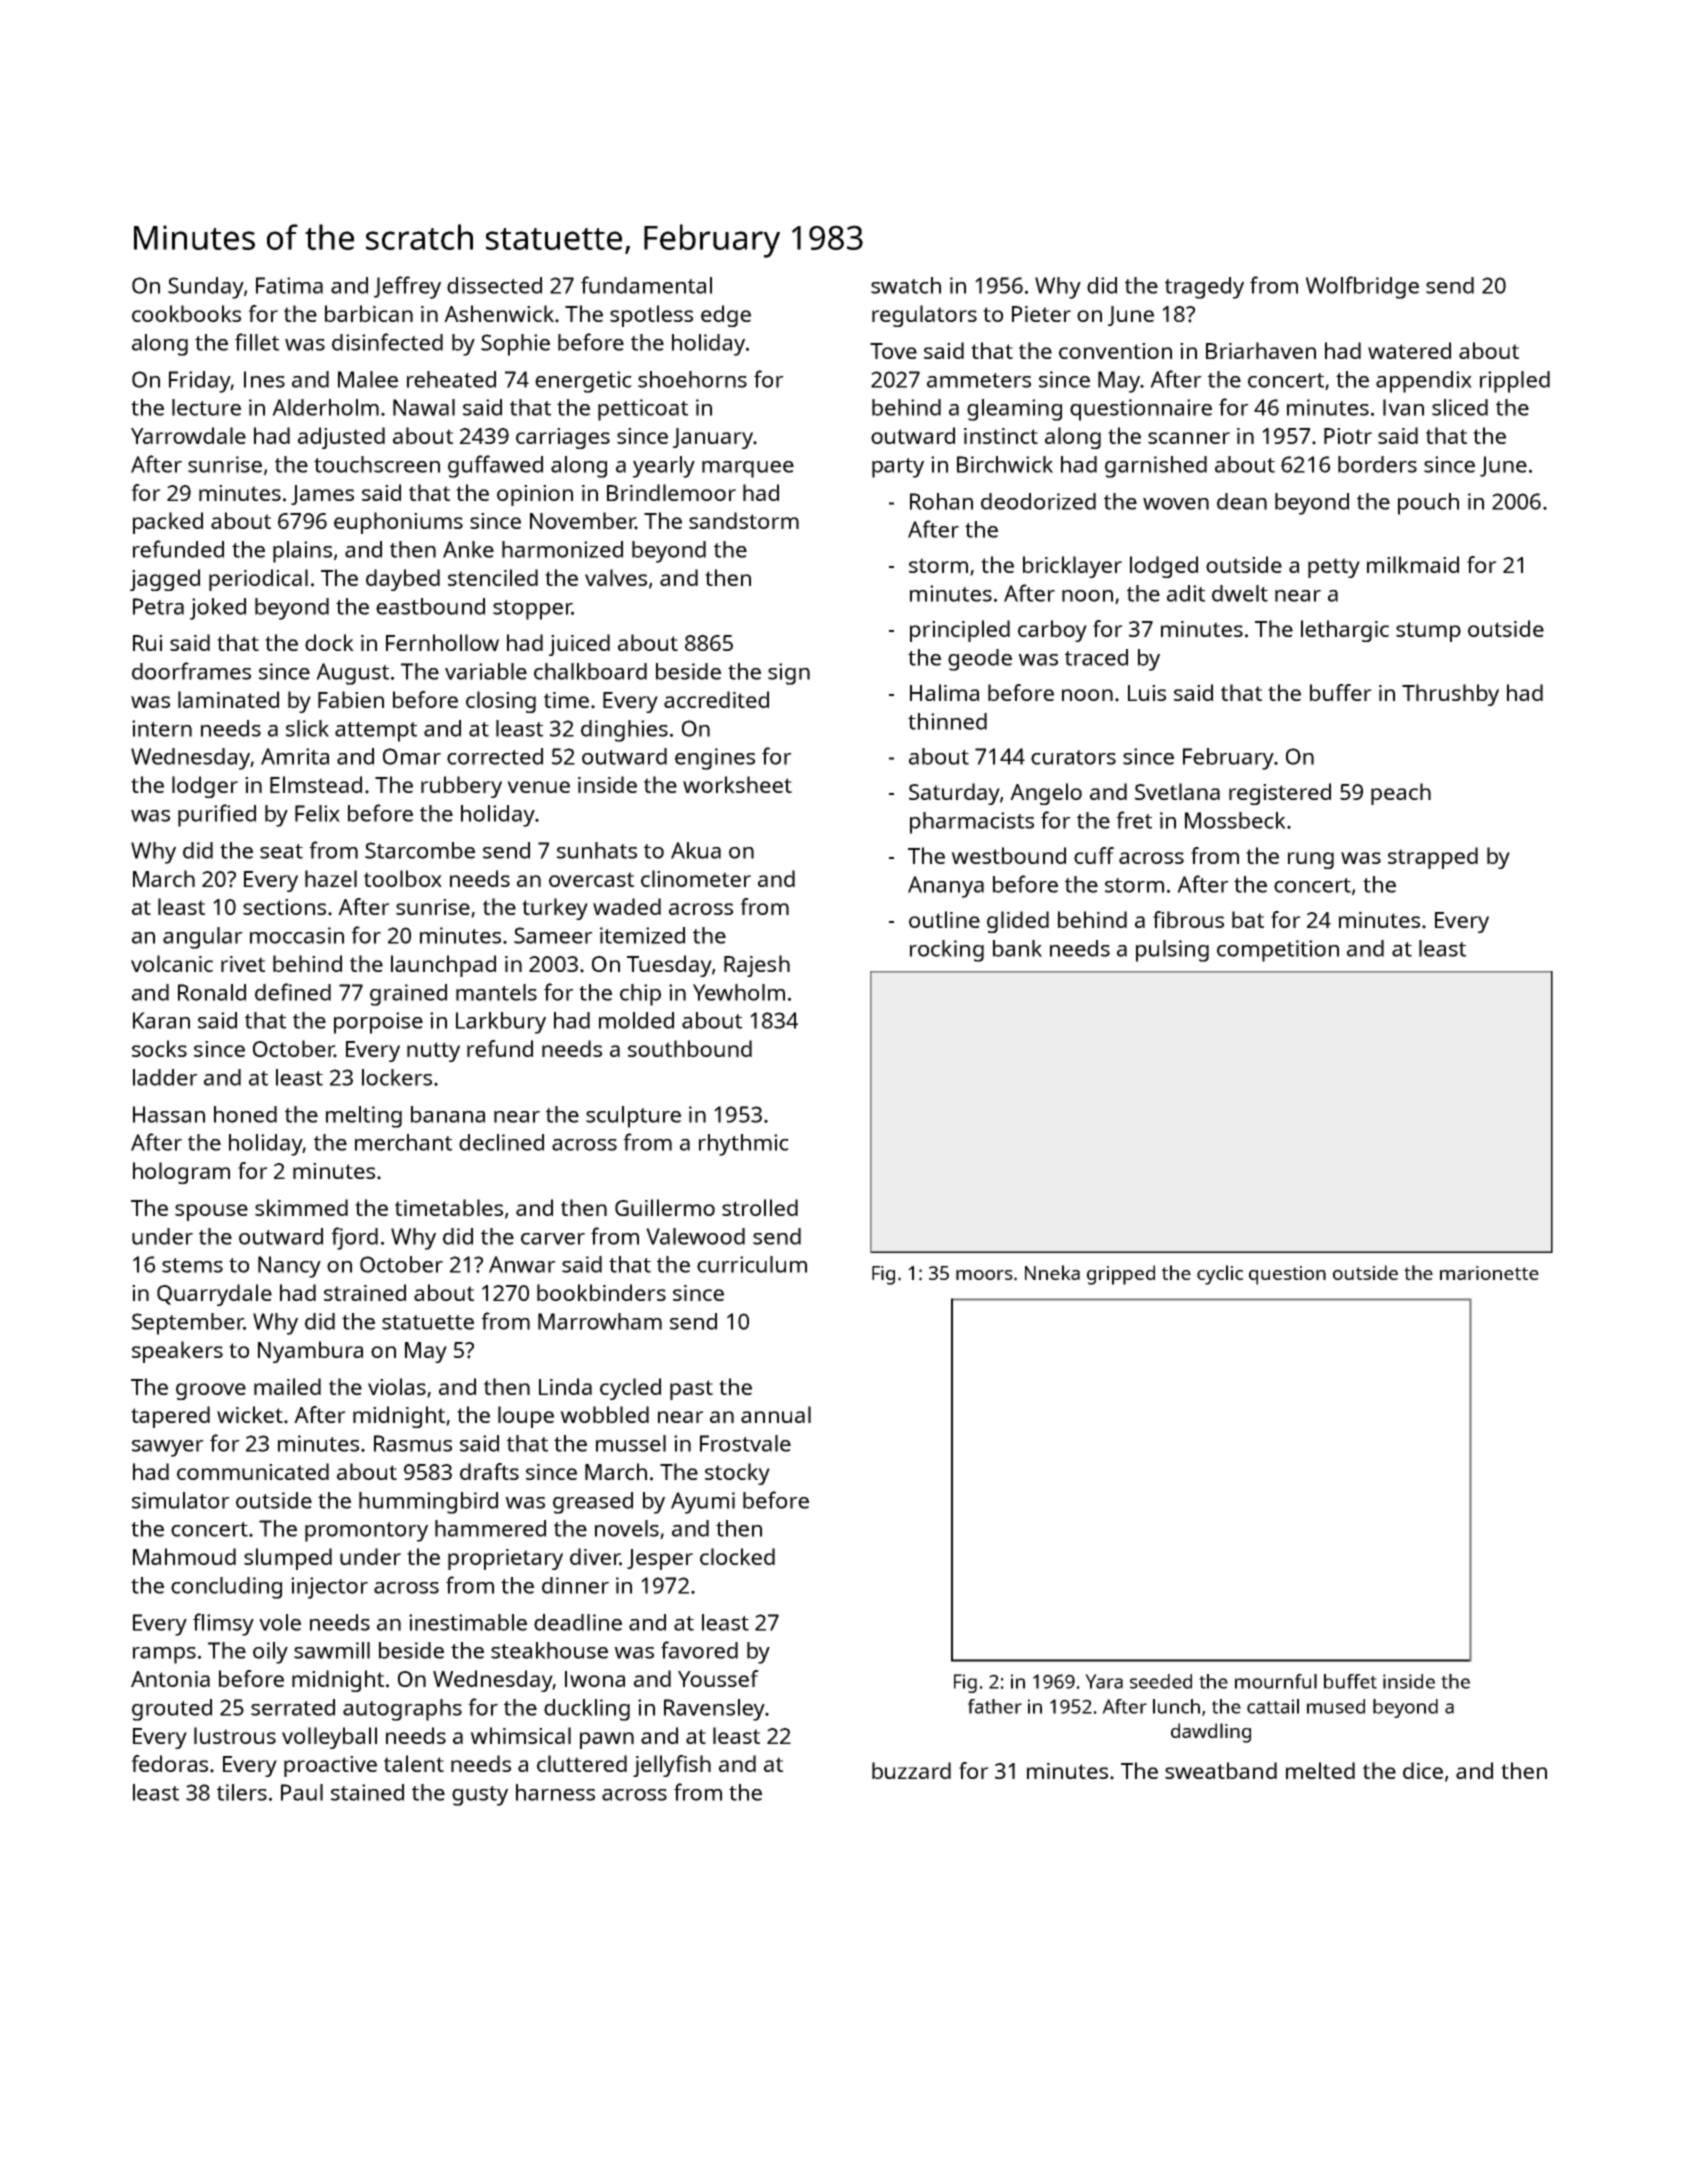  Describe the element at coordinates (293, 992) in the image. I see `defined` at that location.
